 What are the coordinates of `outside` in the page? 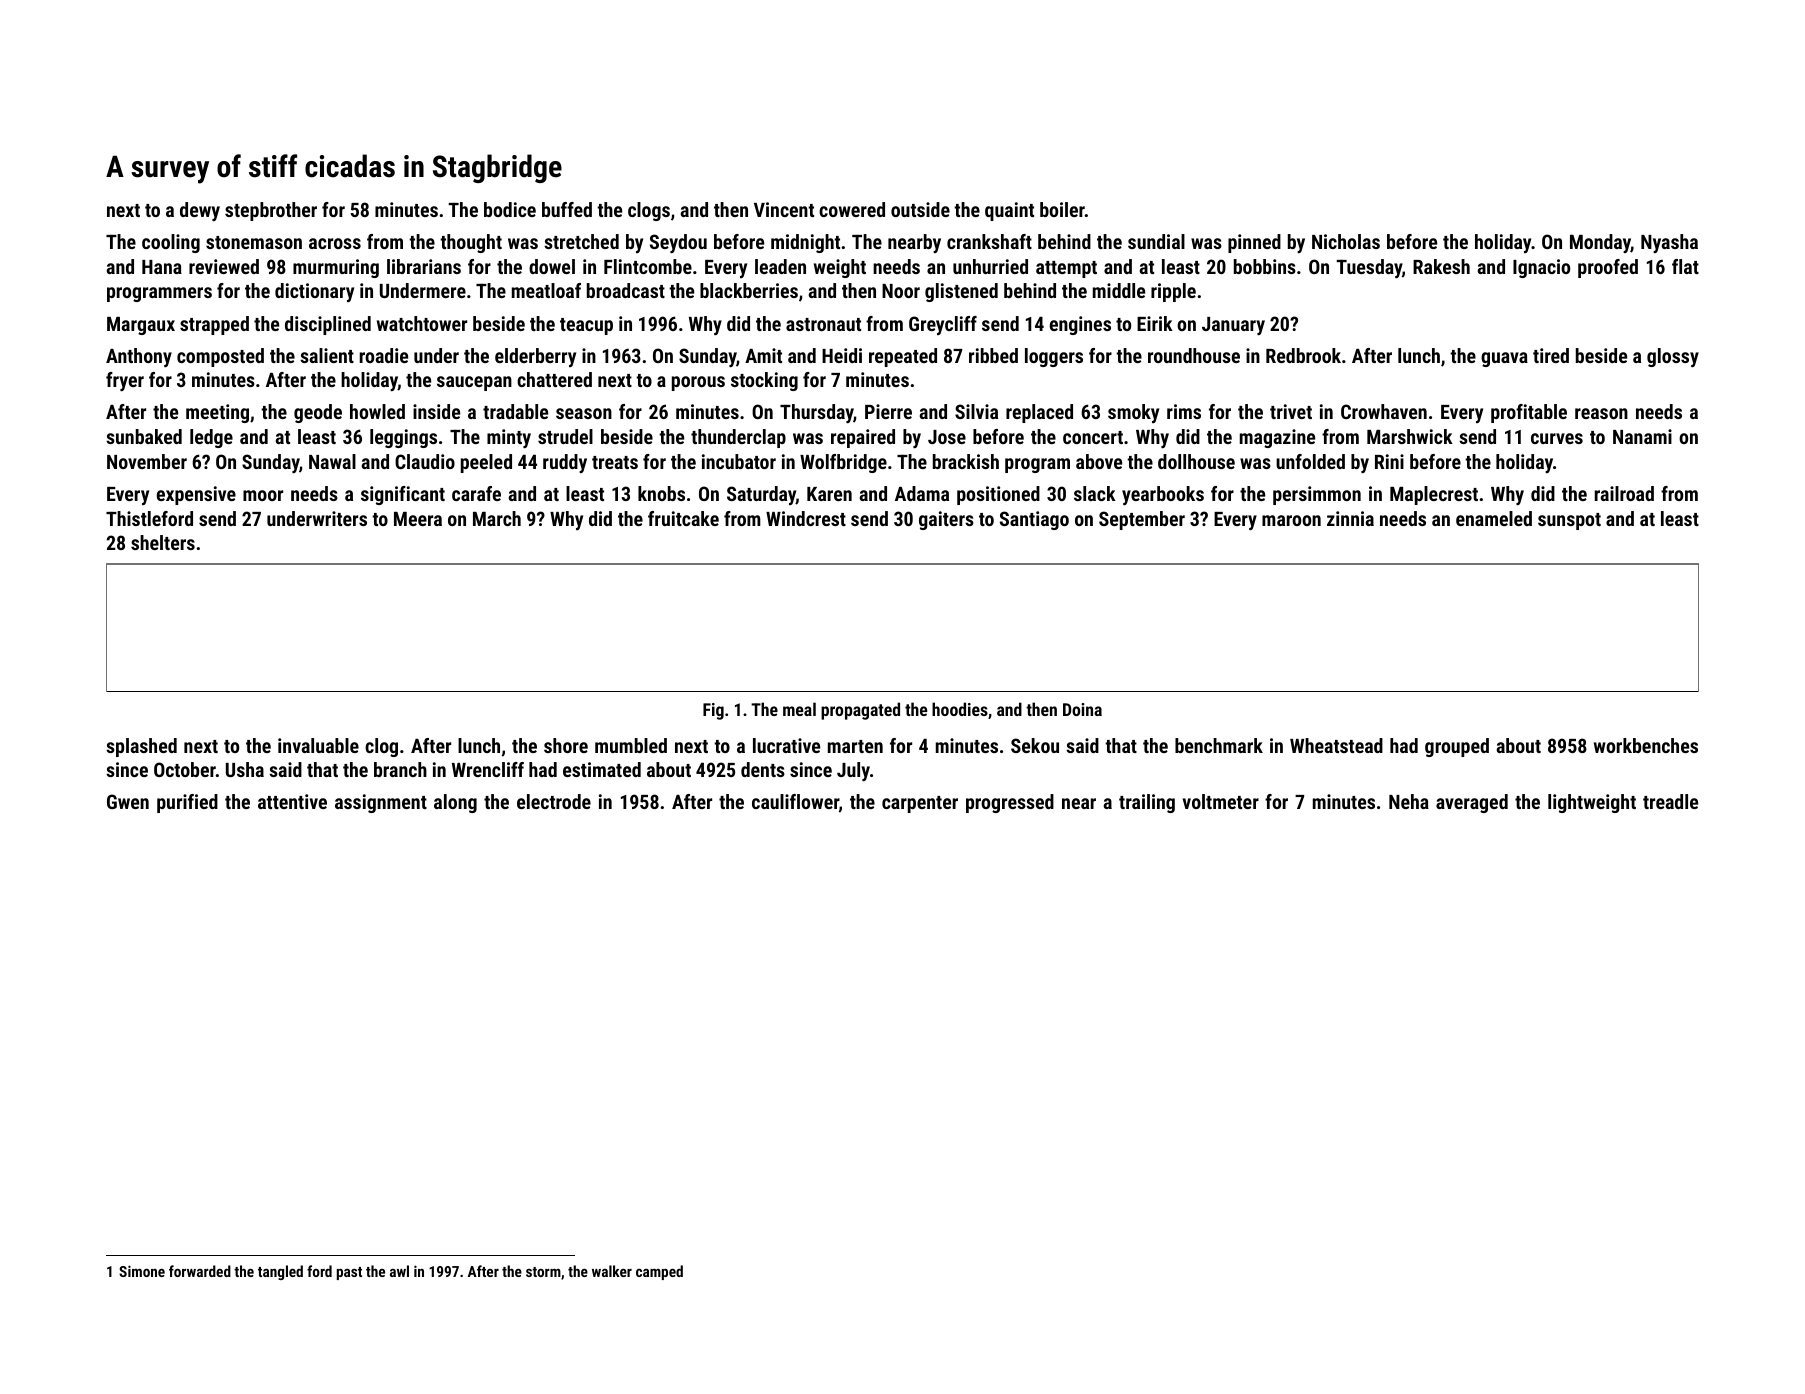 It's located at (920, 209).
